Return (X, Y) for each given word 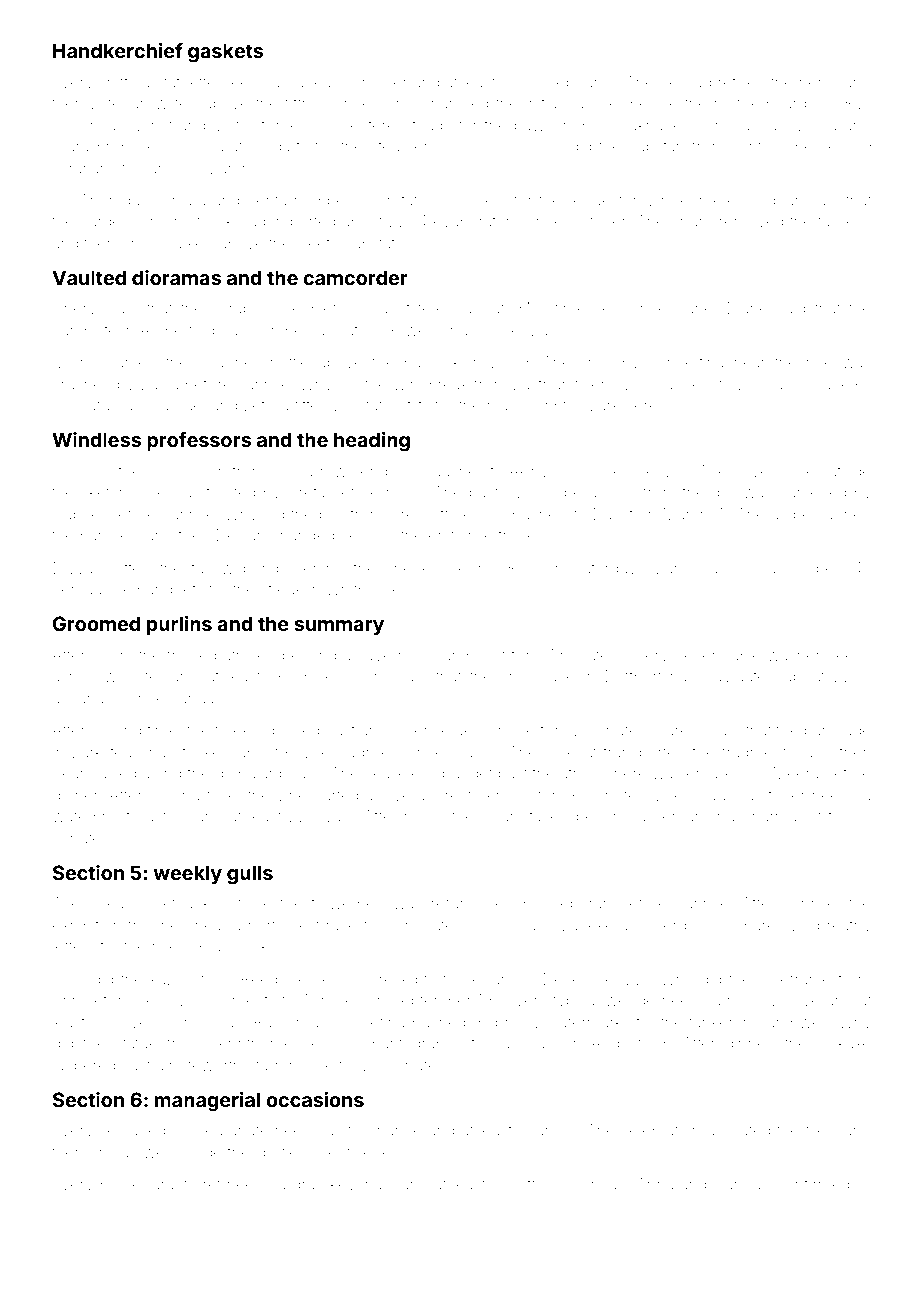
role (819, 362)
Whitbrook (362, 589)
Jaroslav (524, 1043)
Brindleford (92, 999)
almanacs (86, 698)
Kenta (267, 200)
